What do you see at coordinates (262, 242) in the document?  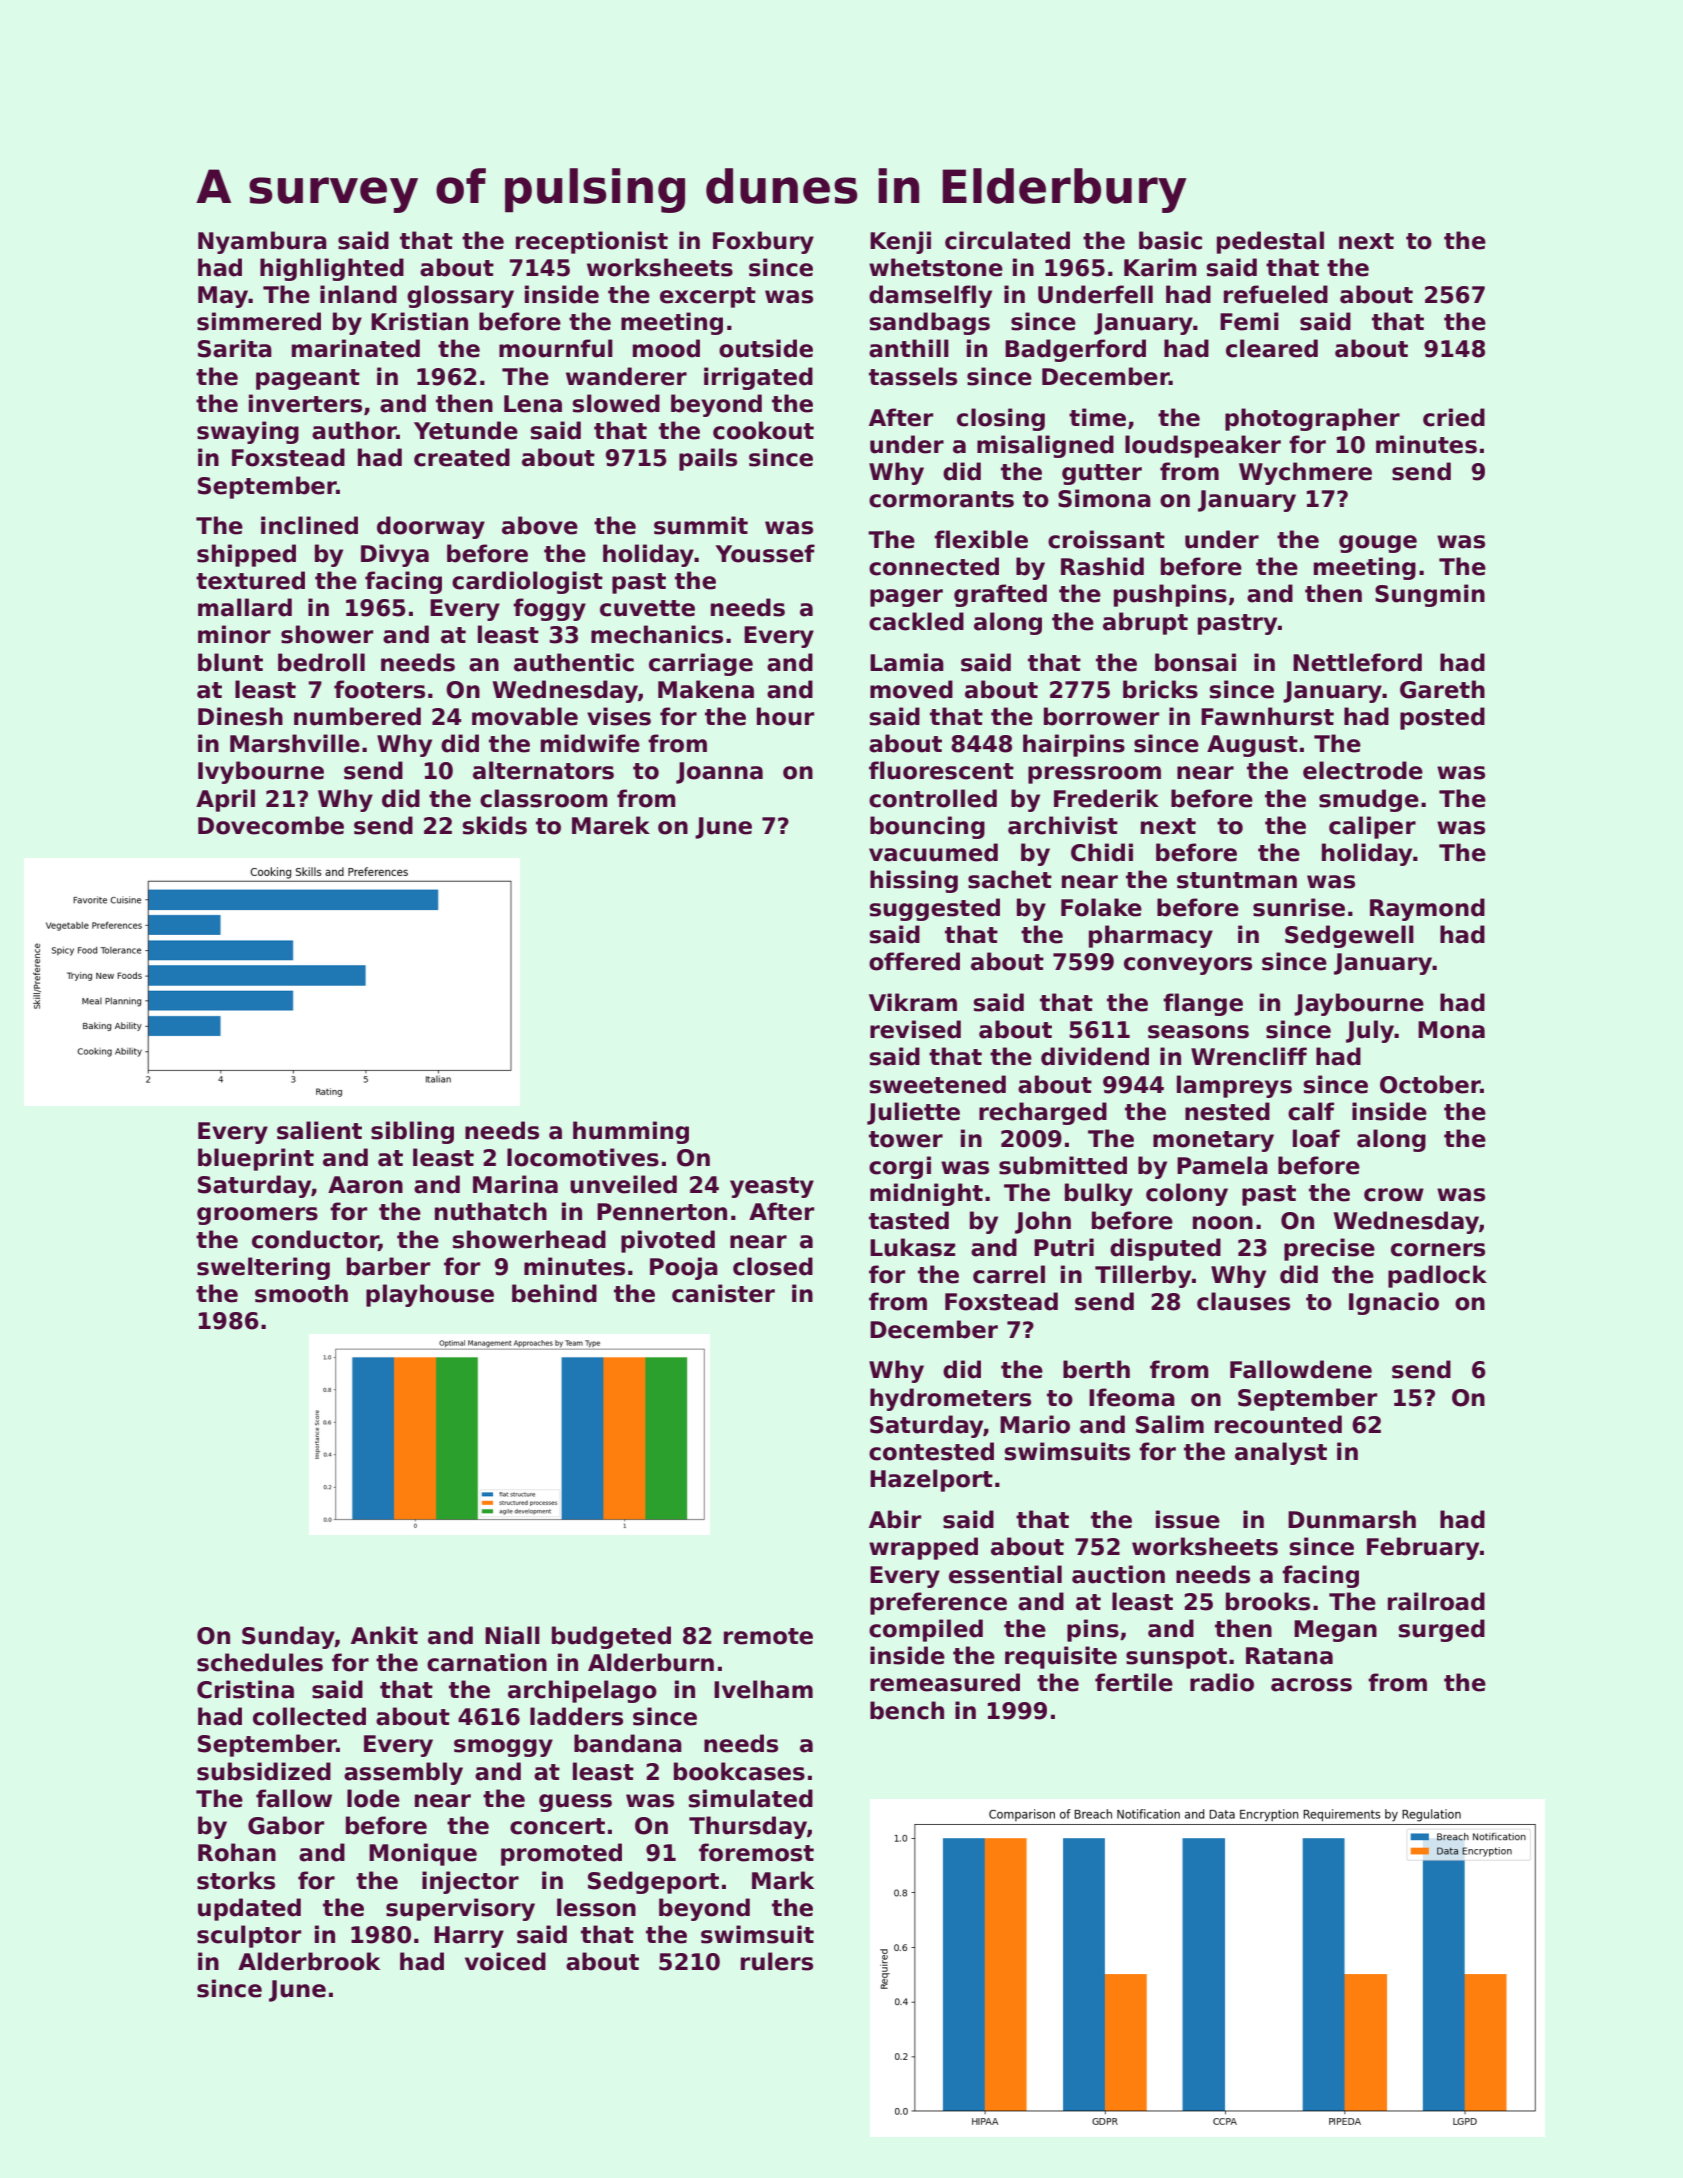 I see `Nyambura` at bounding box center [262, 242].
